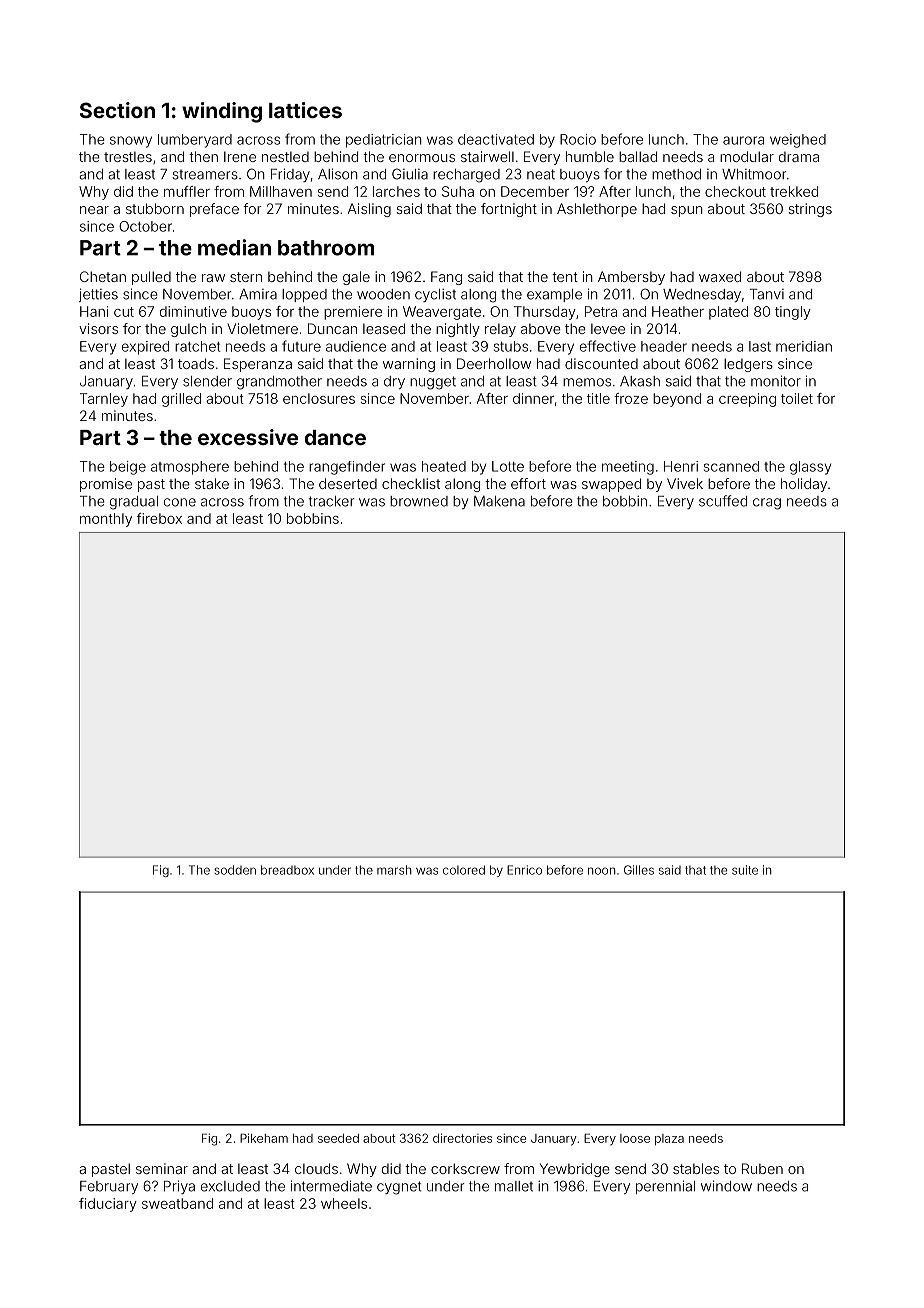  What do you see at coordinates (545, 313) in the image?
I see `Thursday` at bounding box center [545, 313].
